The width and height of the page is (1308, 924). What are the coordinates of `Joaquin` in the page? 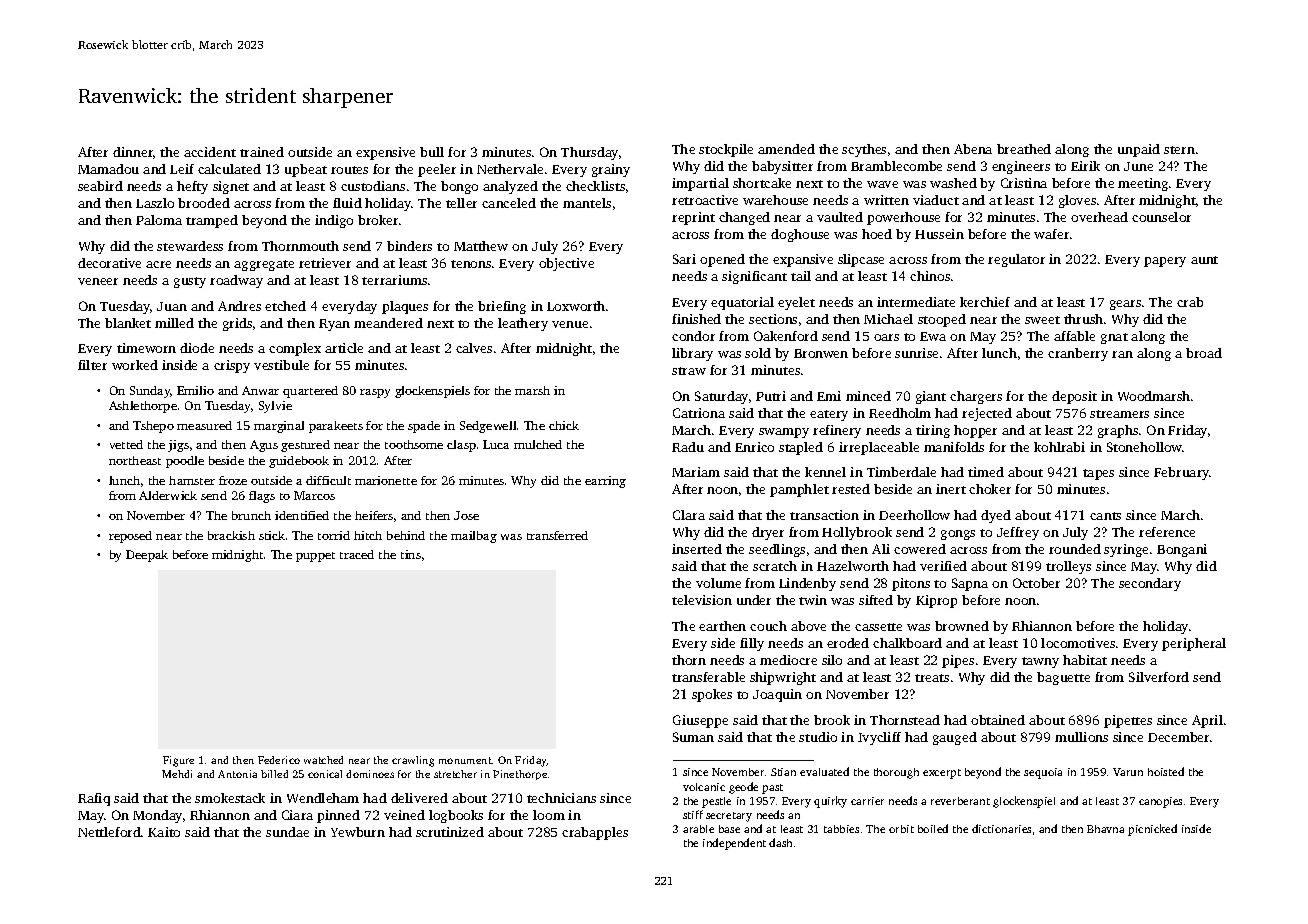 It's located at (777, 695).
